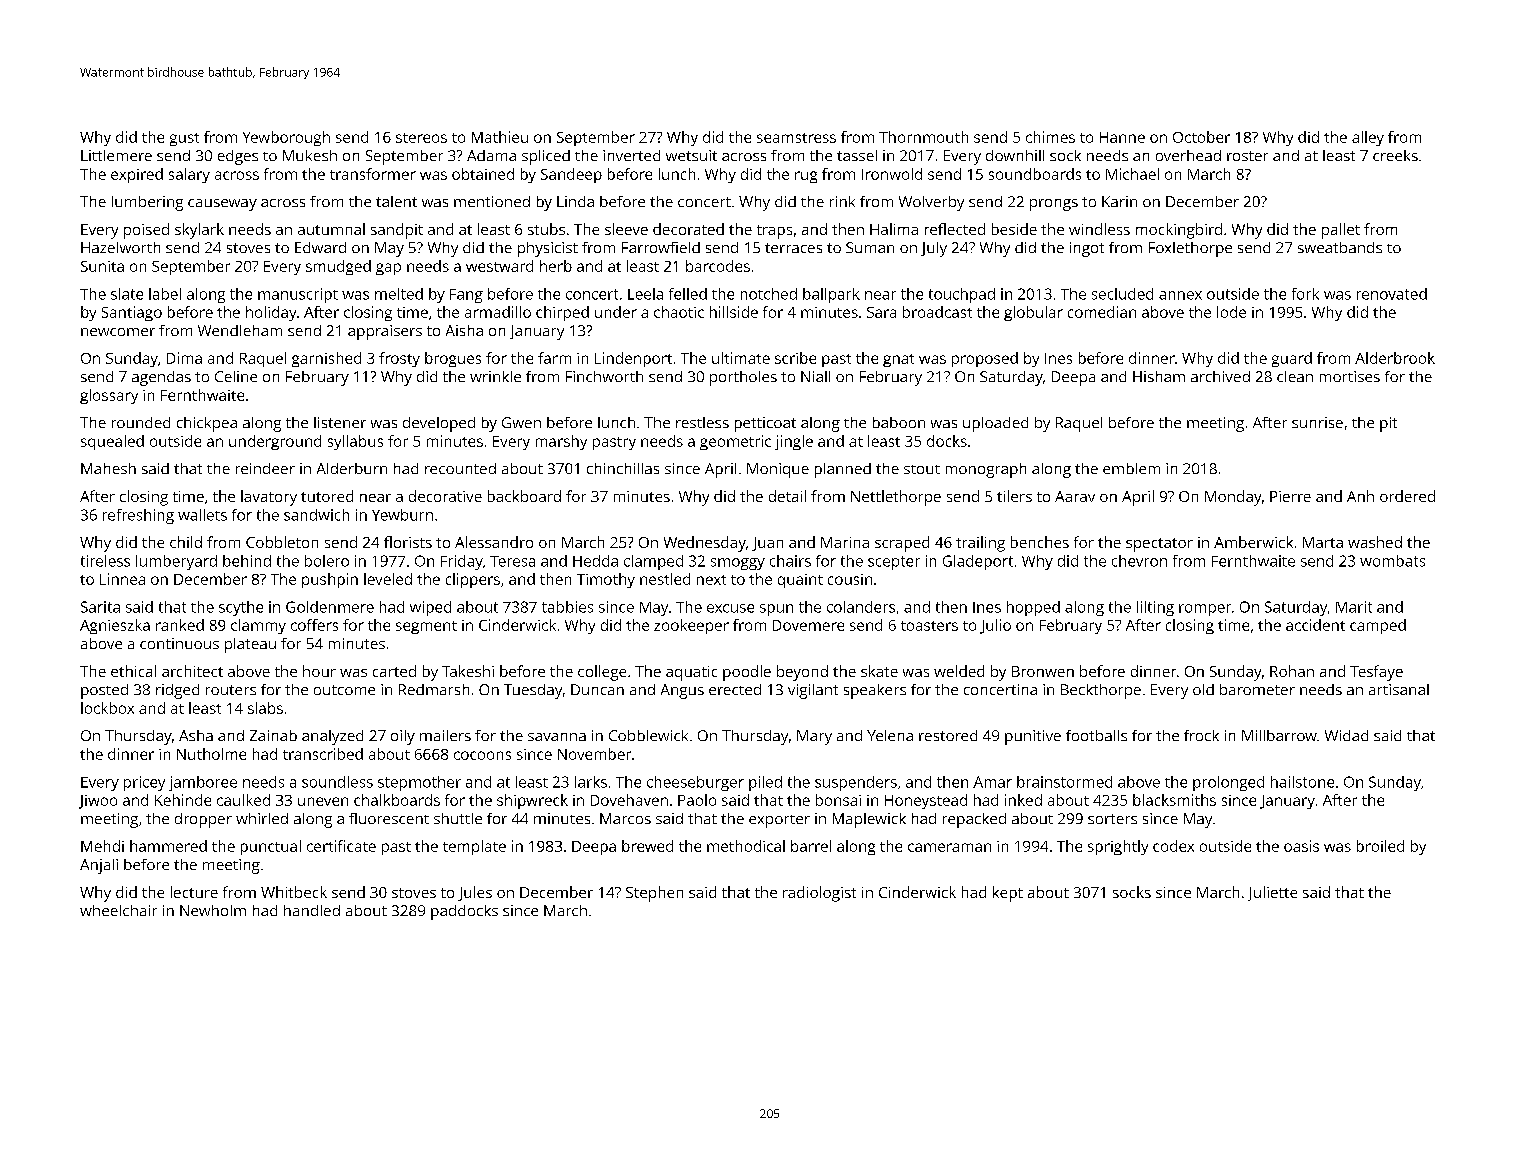  What do you see at coordinates (184, 139) in the screenshot?
I see `gust` at bounding box center [184, 139].
